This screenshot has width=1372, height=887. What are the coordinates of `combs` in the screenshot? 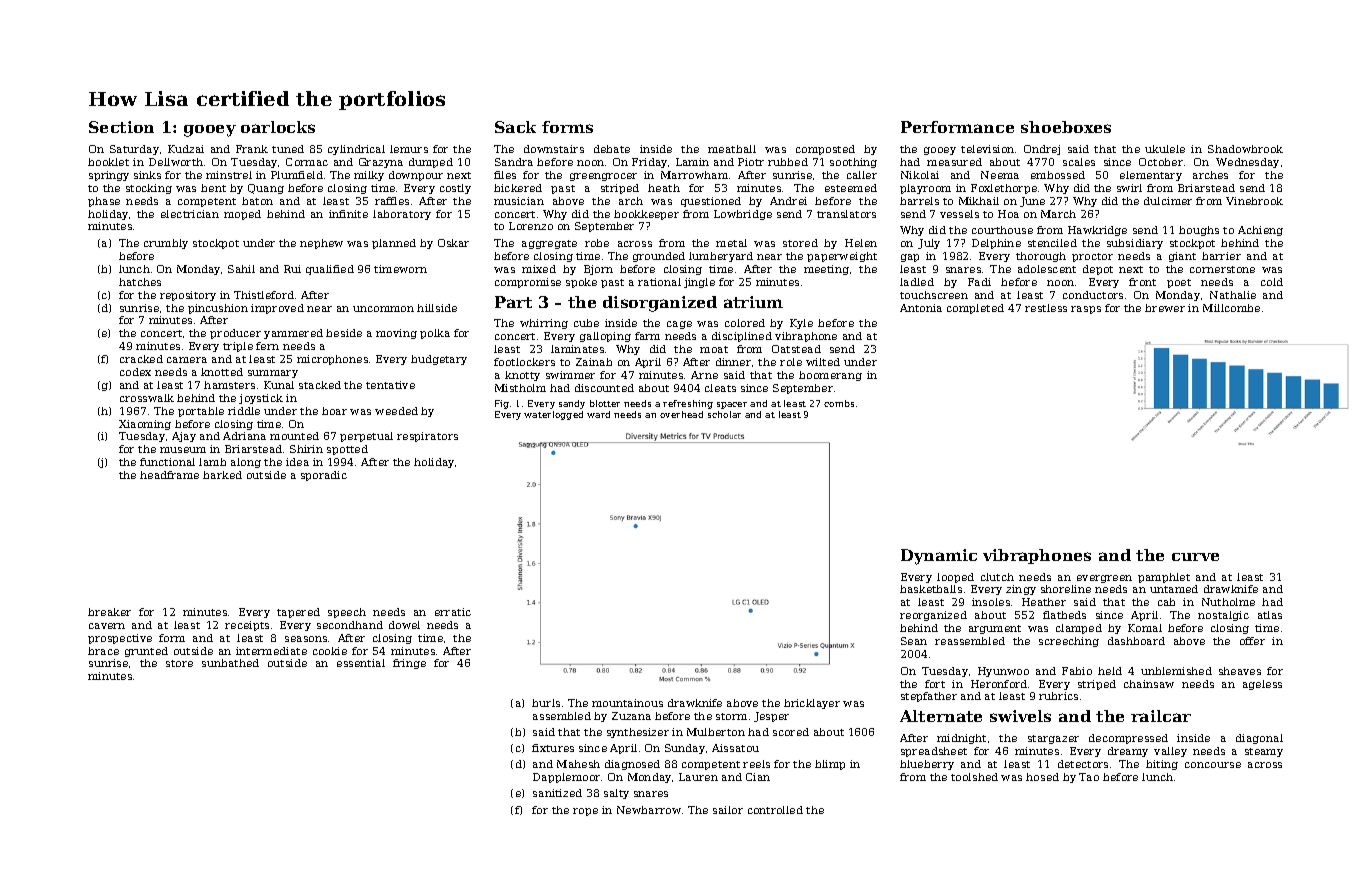 It's located at (839, 403).
